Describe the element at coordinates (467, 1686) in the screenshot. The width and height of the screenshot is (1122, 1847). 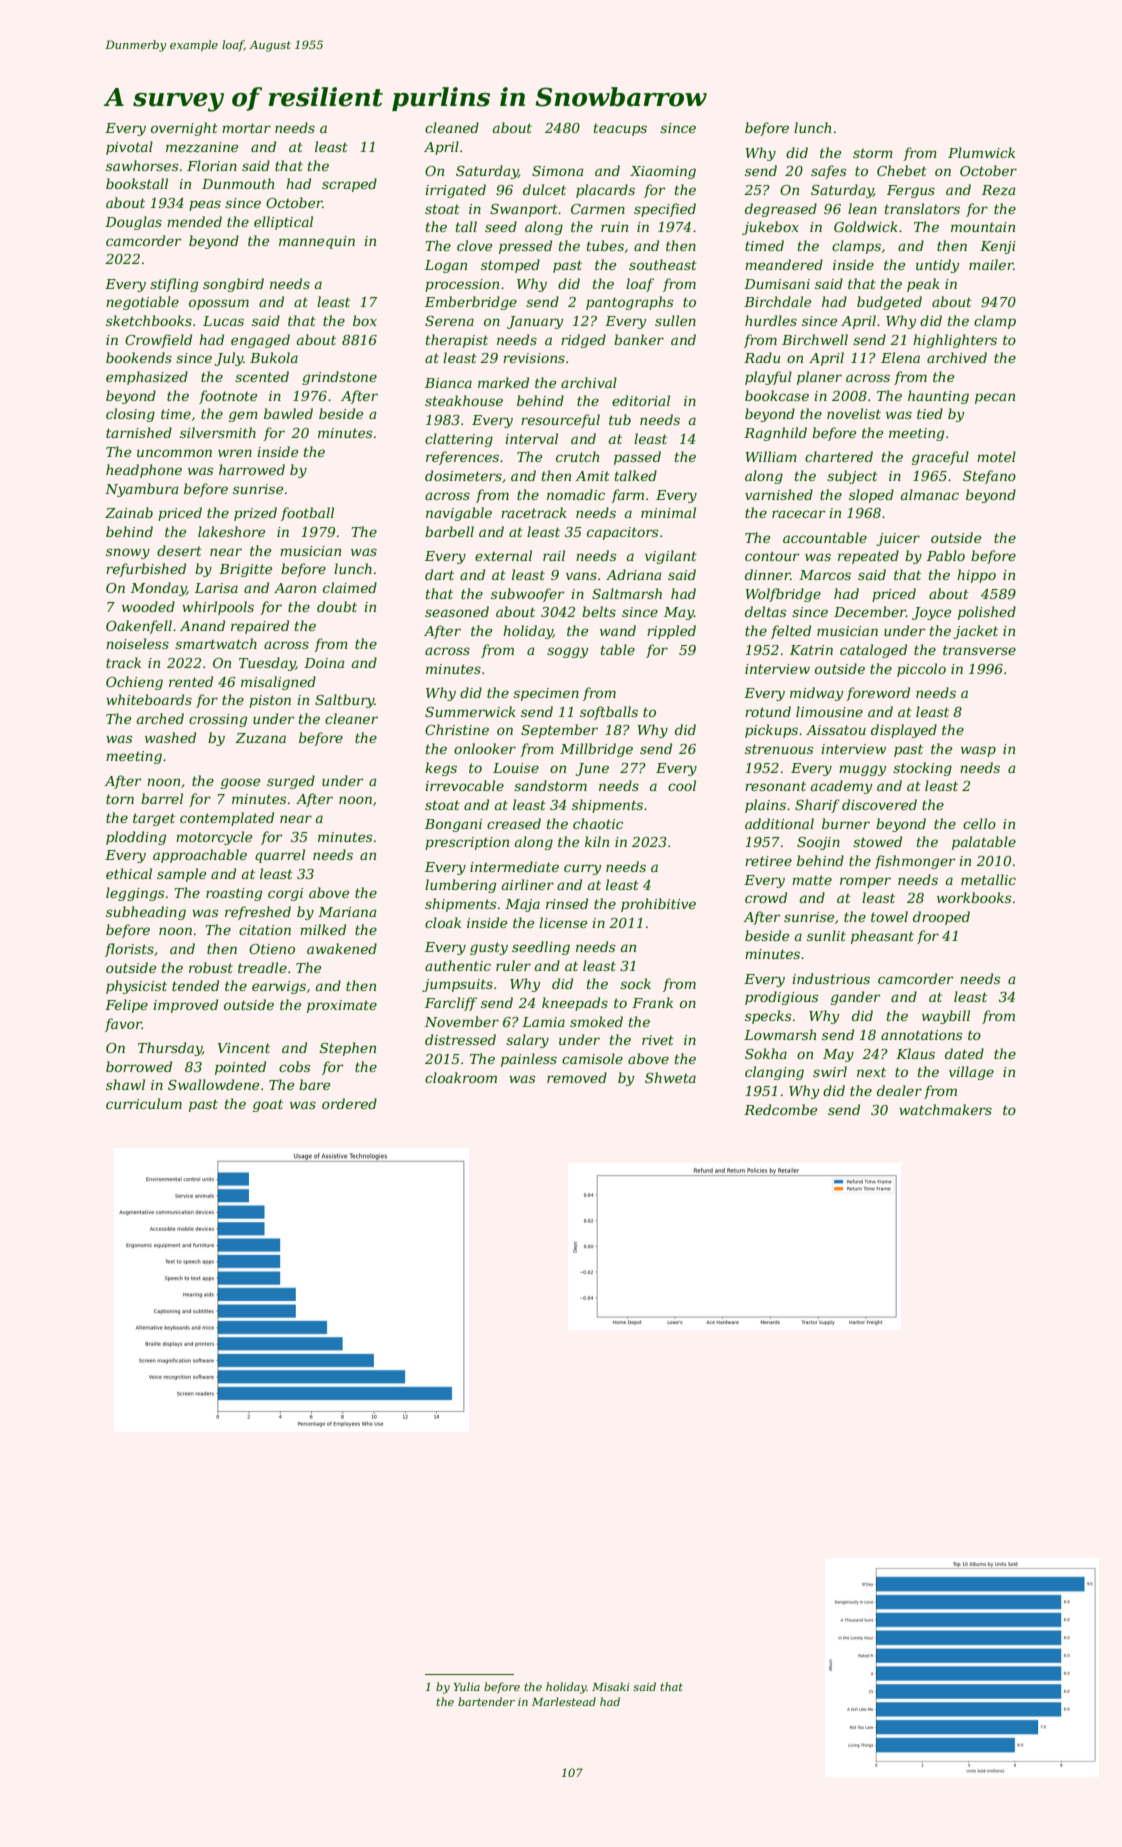
I see `Yulia` at that location.
